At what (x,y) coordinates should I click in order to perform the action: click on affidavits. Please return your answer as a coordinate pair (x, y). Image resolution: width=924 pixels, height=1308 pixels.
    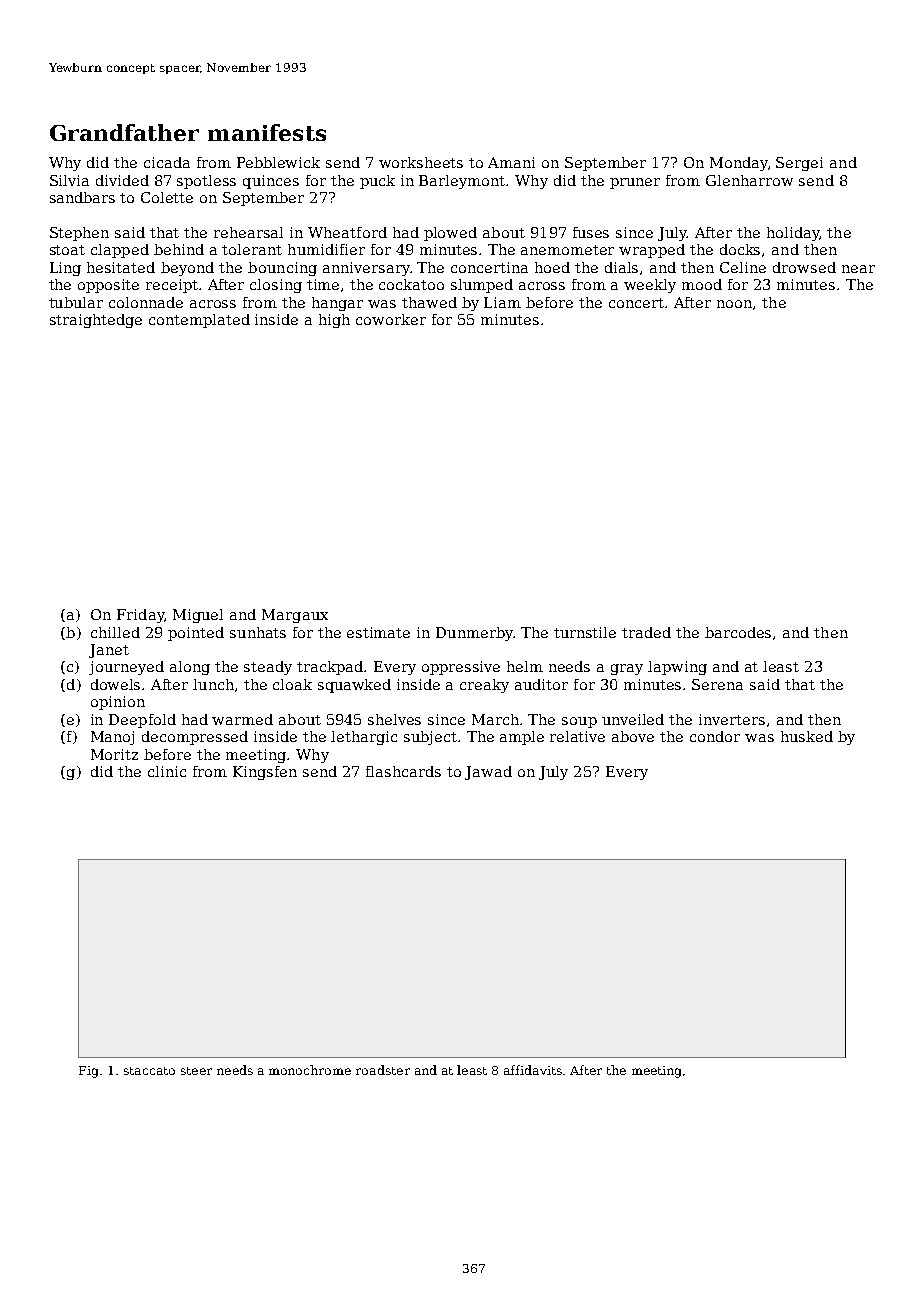
    Looking at the image, I should click on (533, 1070).
